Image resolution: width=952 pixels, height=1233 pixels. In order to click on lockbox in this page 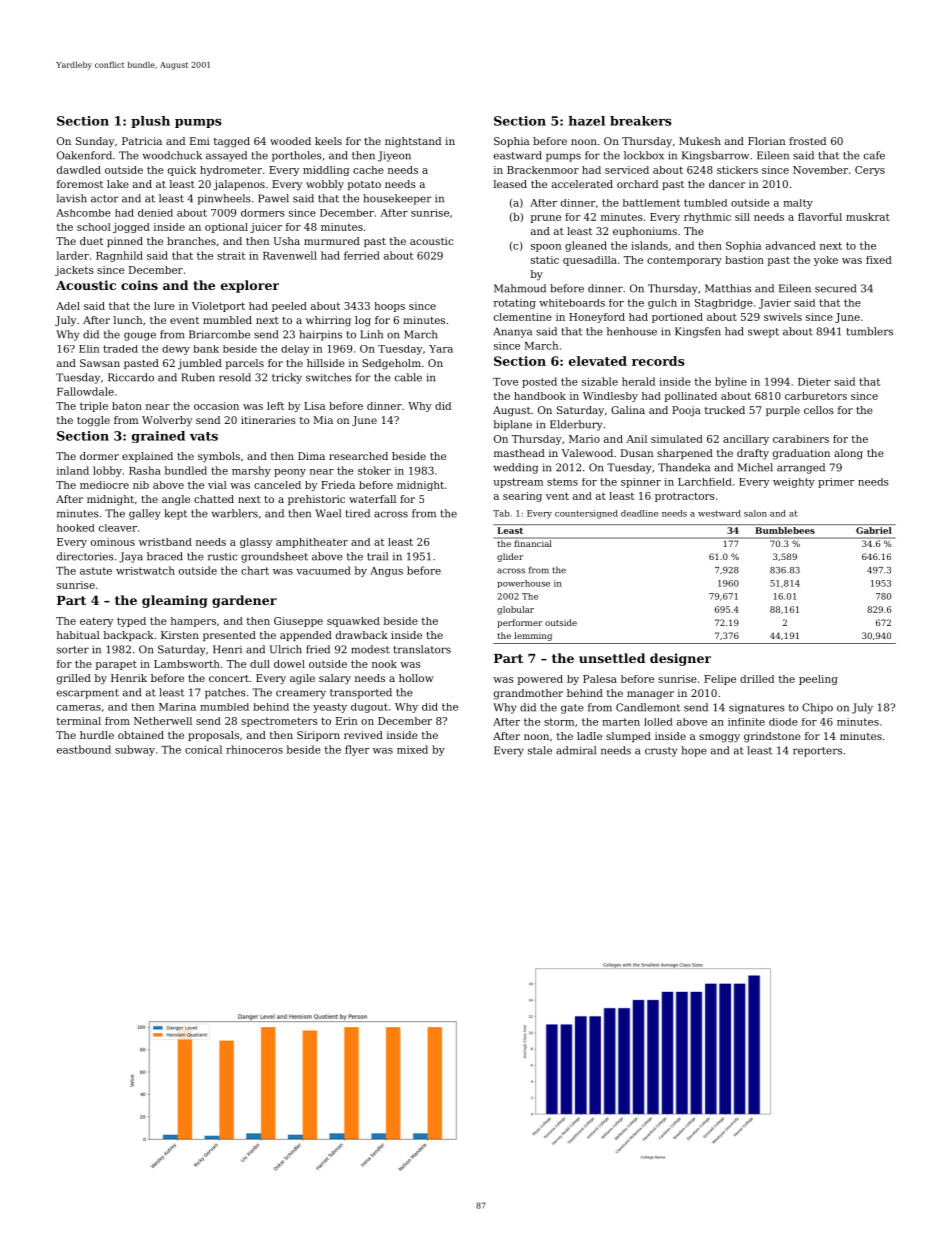, I will do `click(644, 155)`.
